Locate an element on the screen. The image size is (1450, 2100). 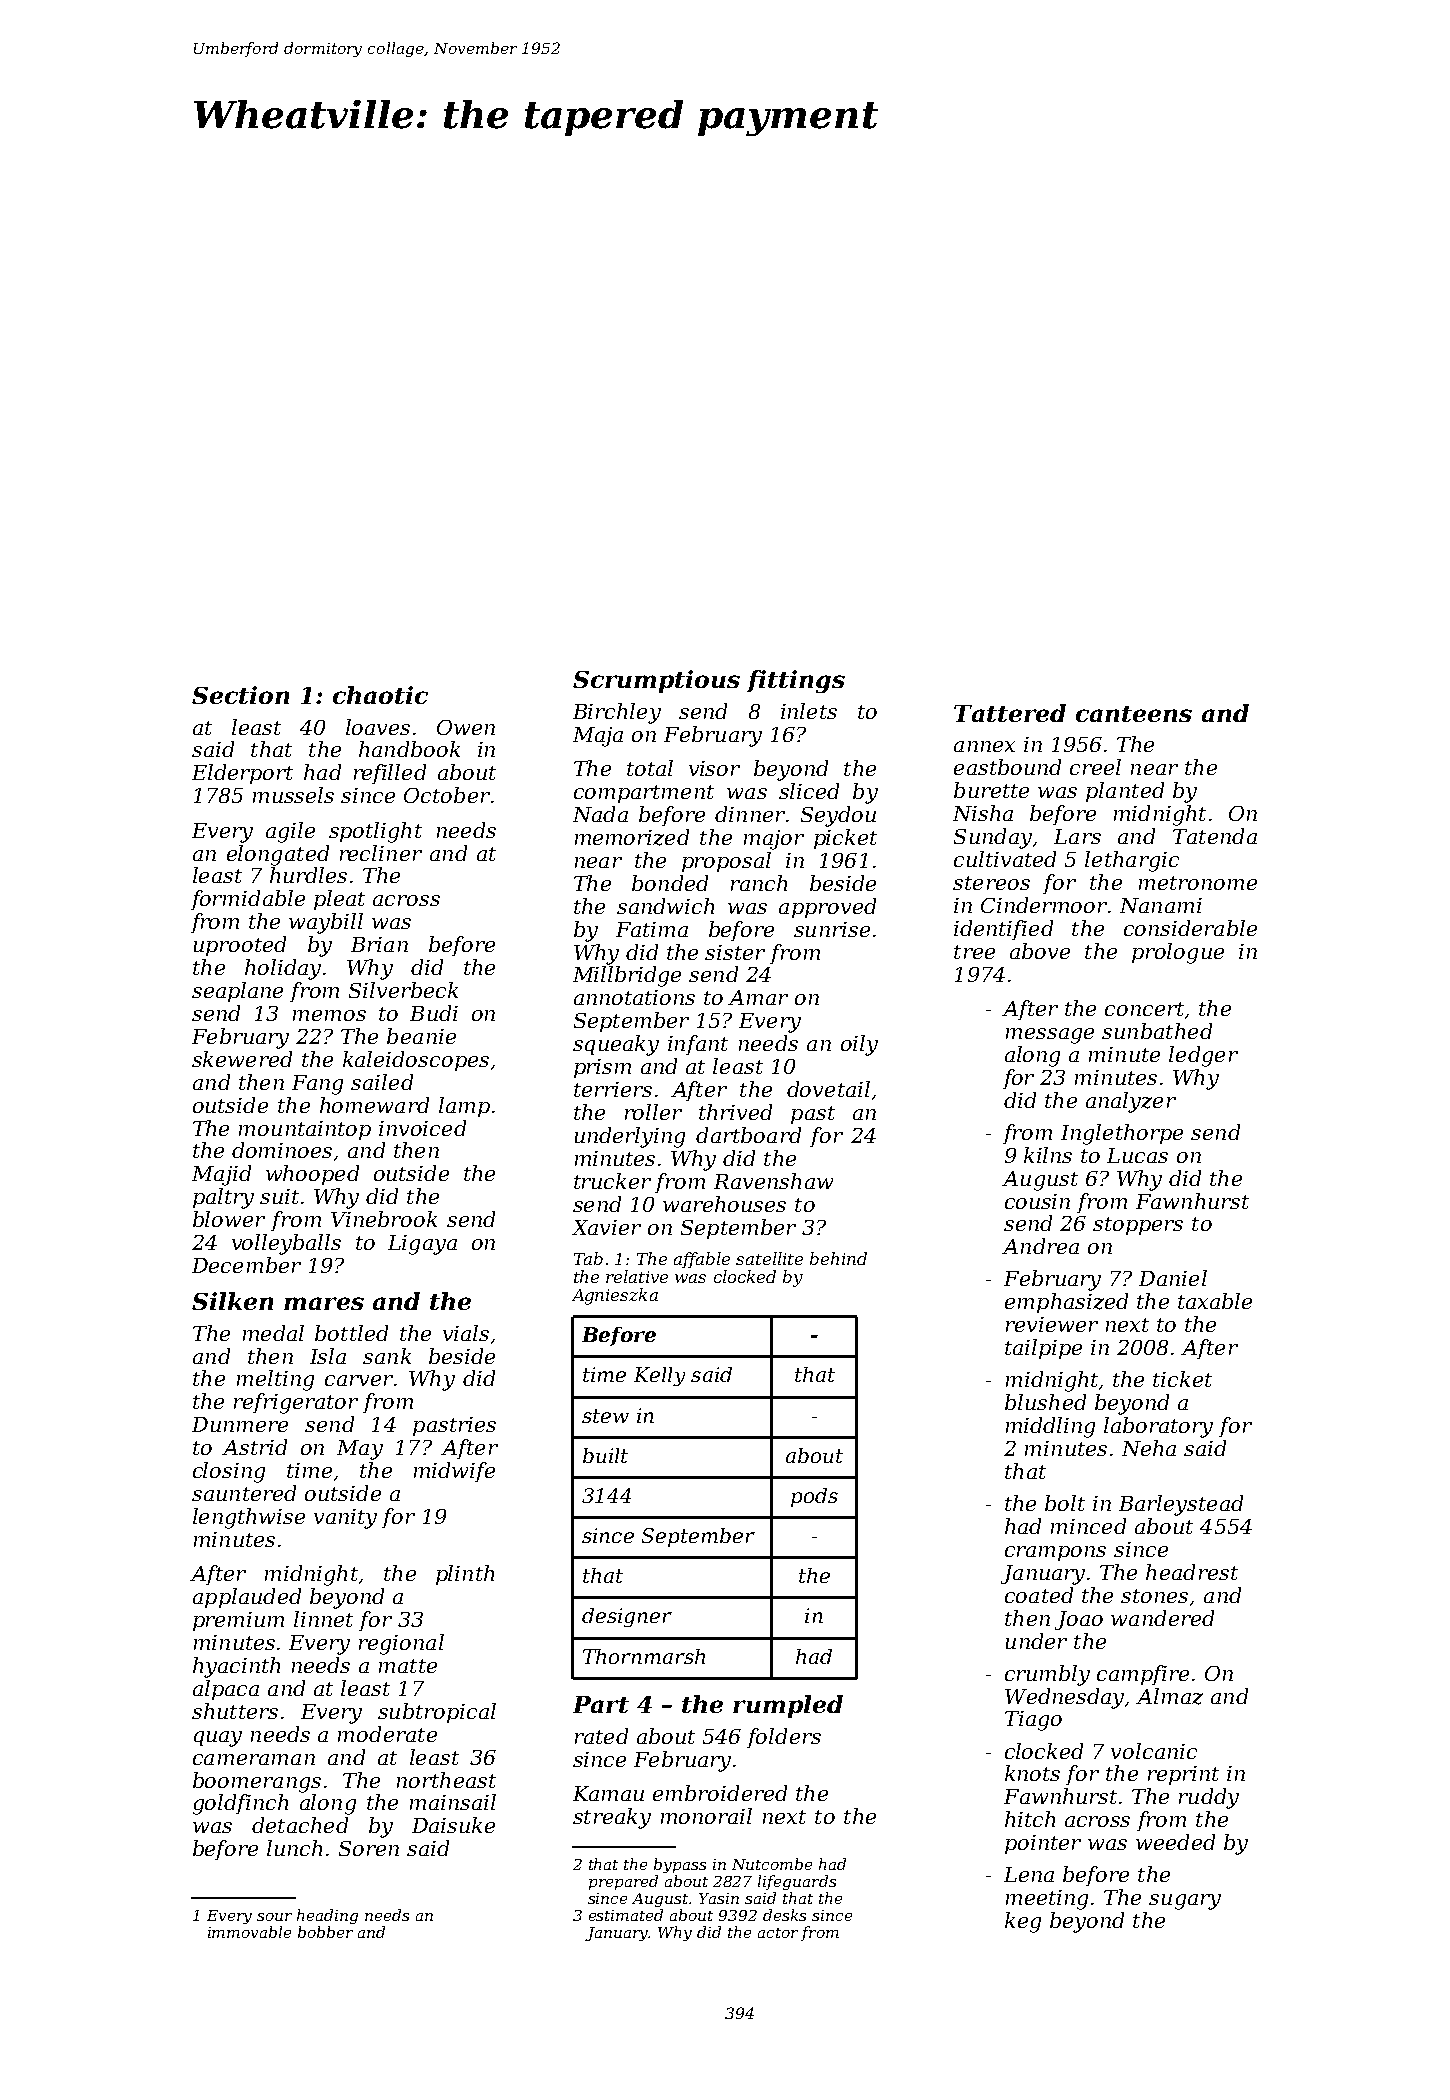
sister is located at coordinates (735, 952).
